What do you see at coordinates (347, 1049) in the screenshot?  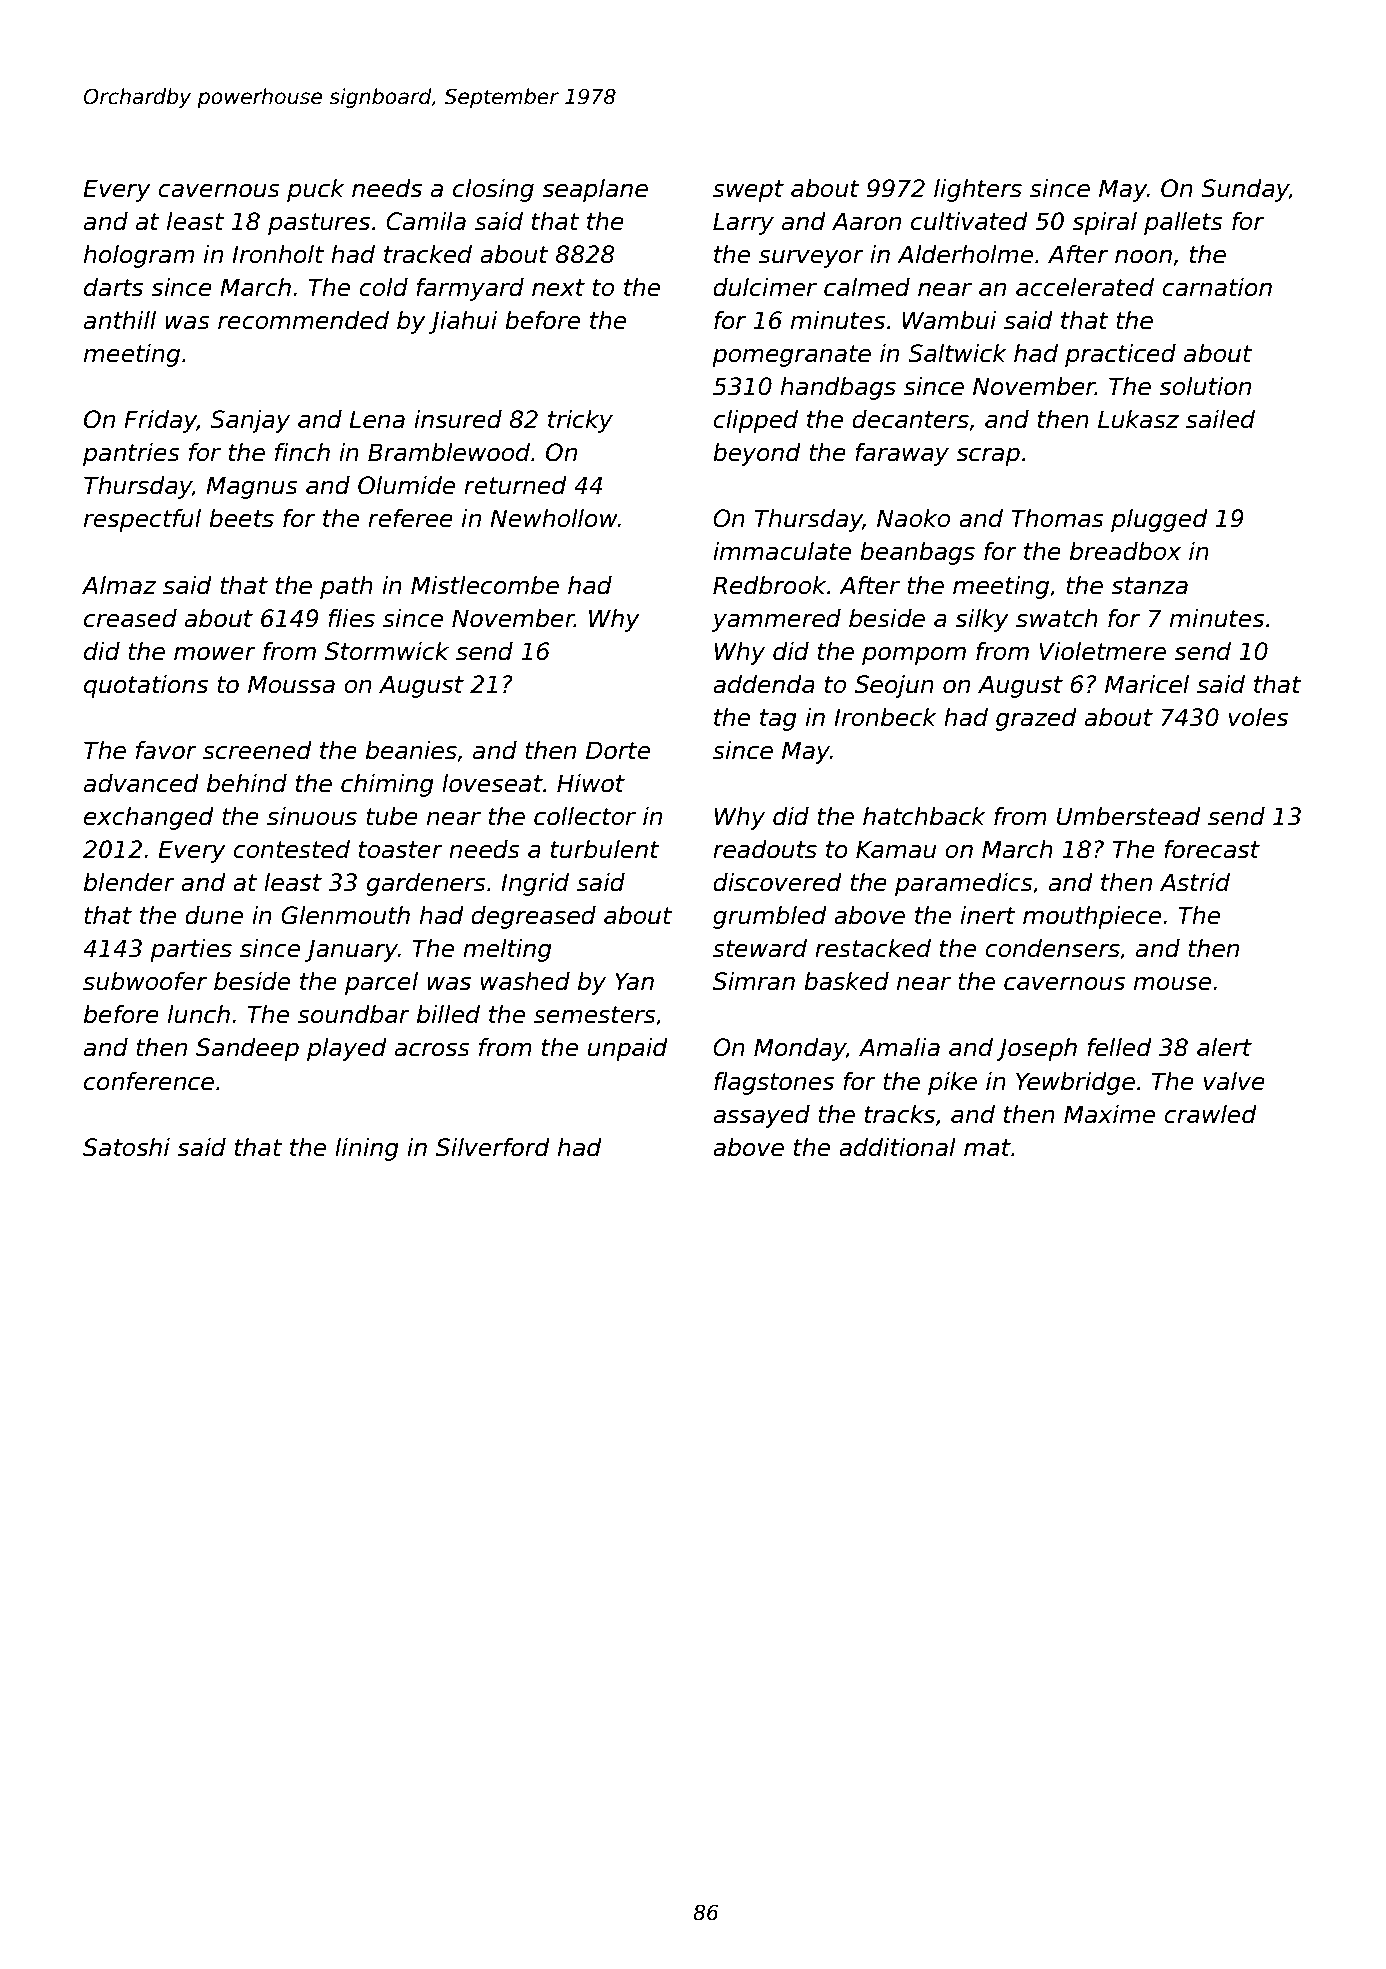 I see `played` at bounding box center [347, 1049].
